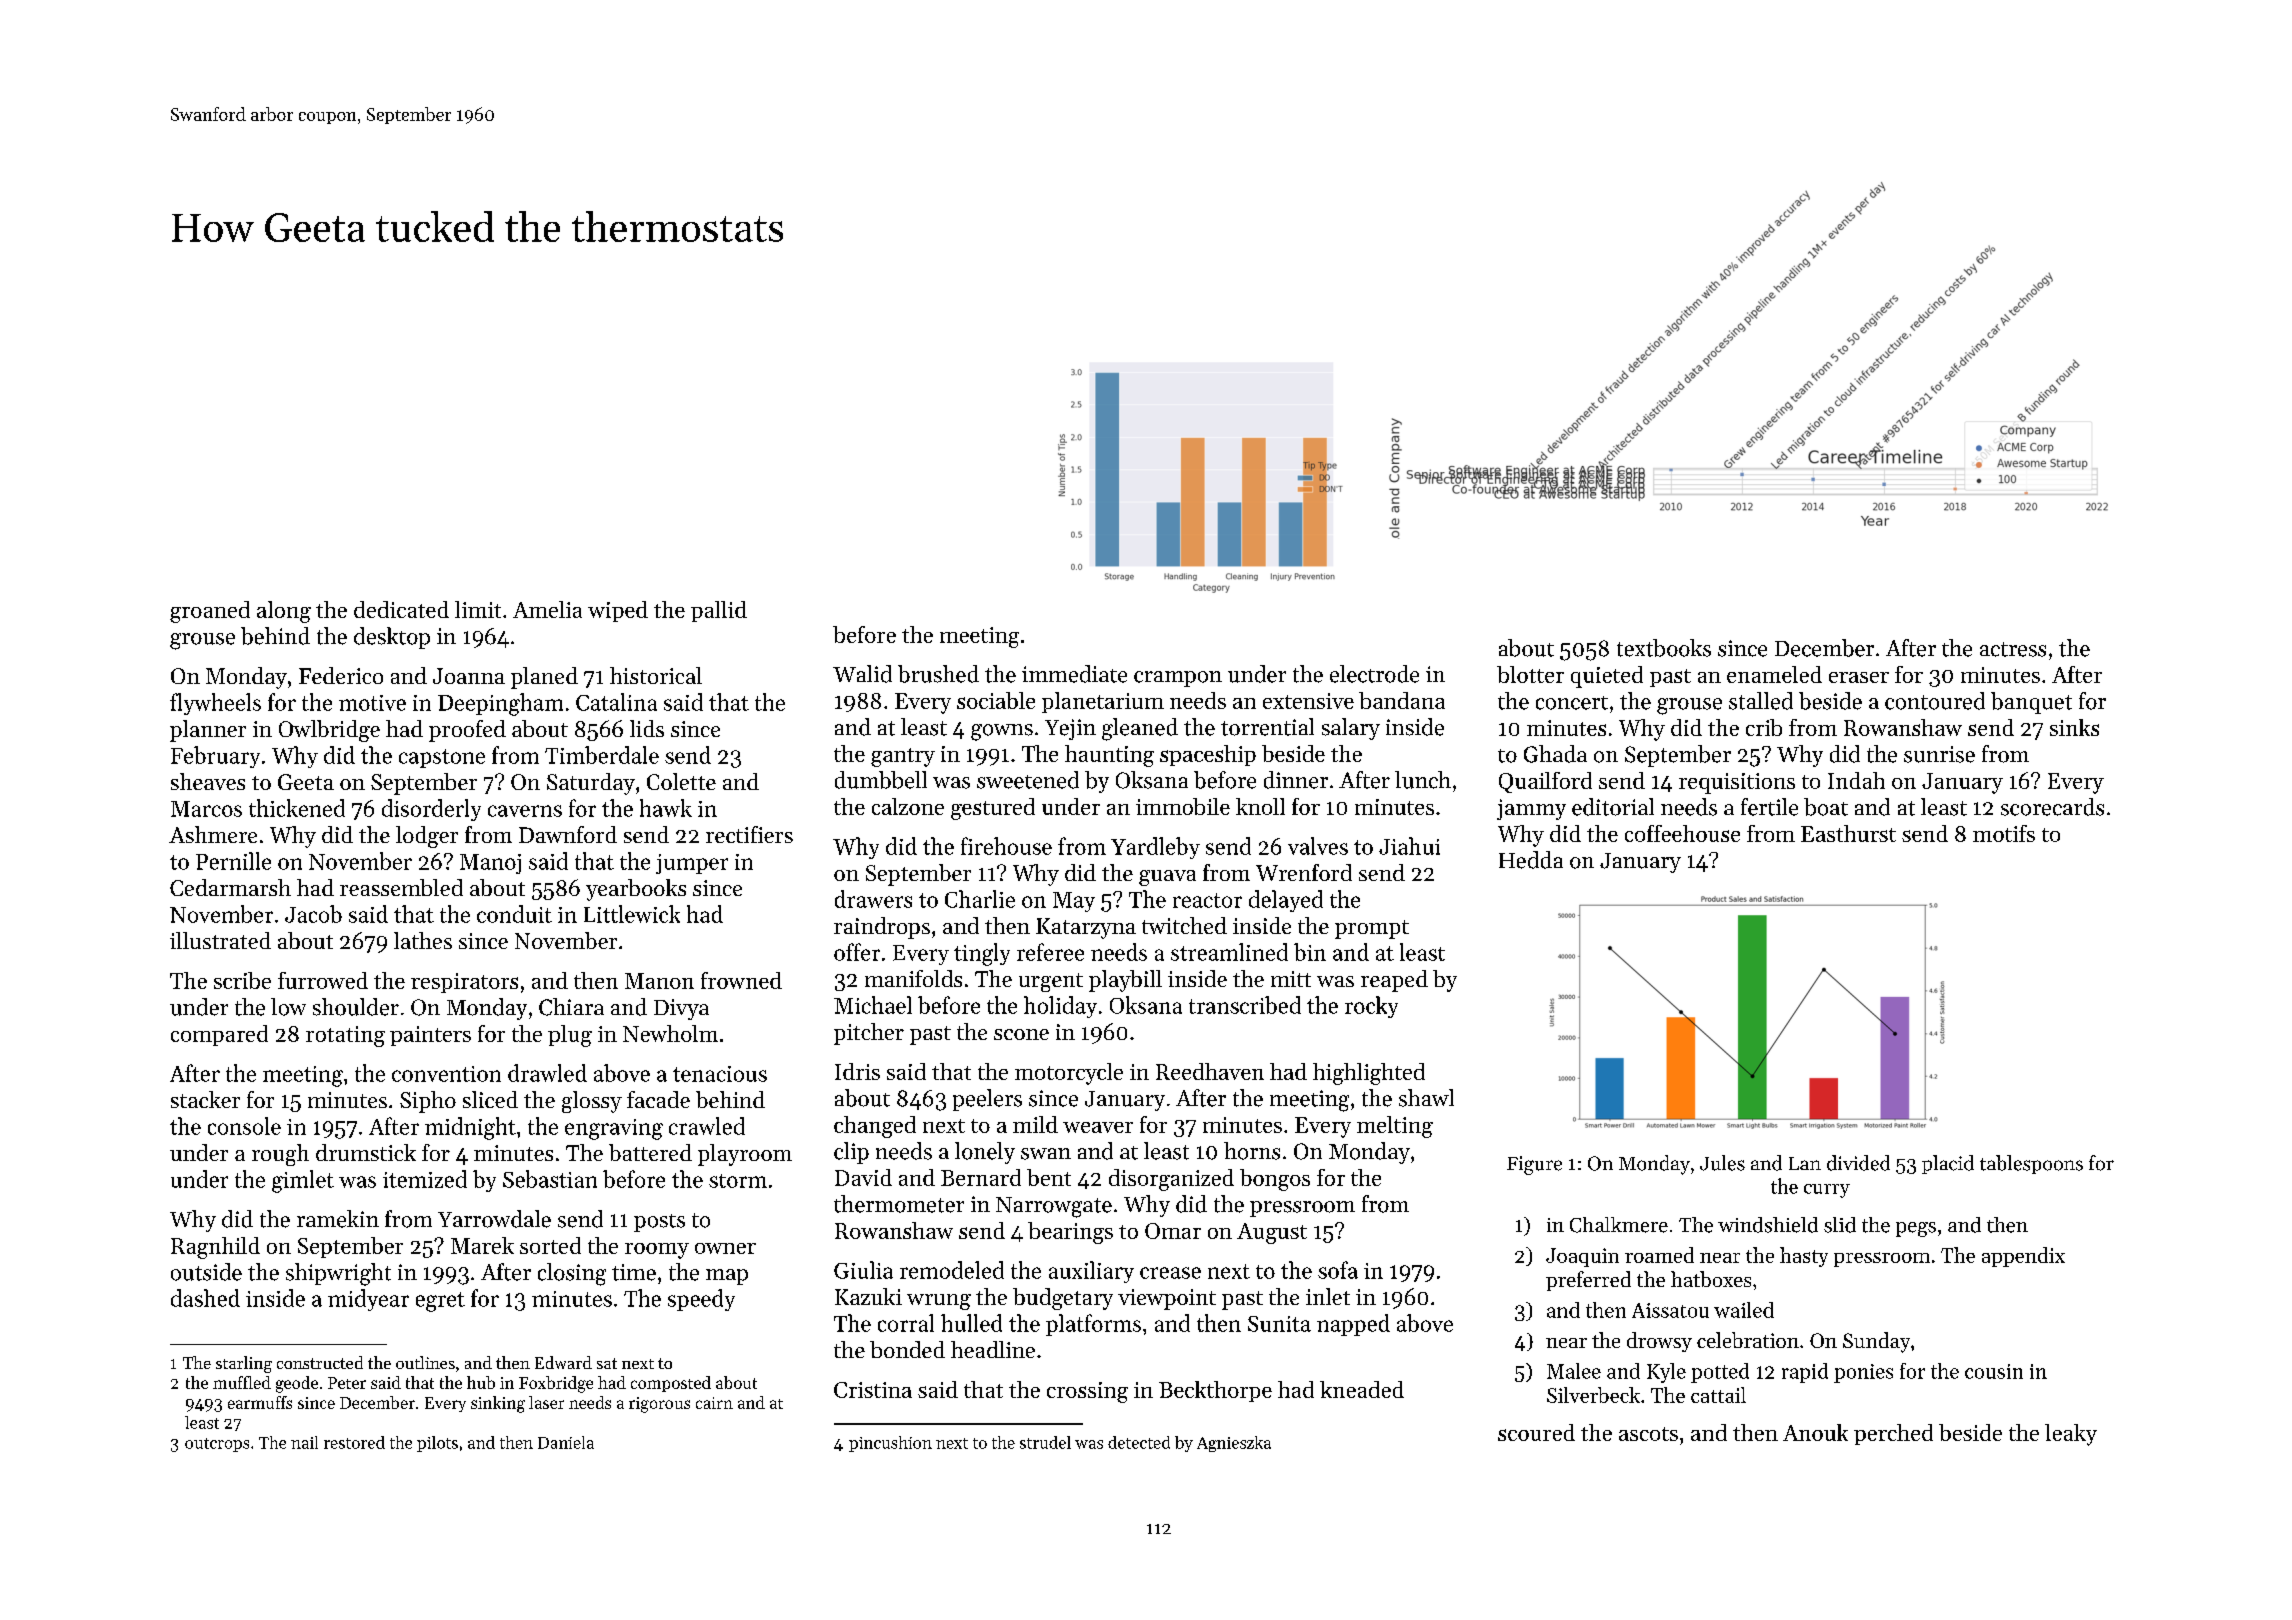 This screenshot has height=1620, width=2292. I want to click on starling, so click(244, 1364).
